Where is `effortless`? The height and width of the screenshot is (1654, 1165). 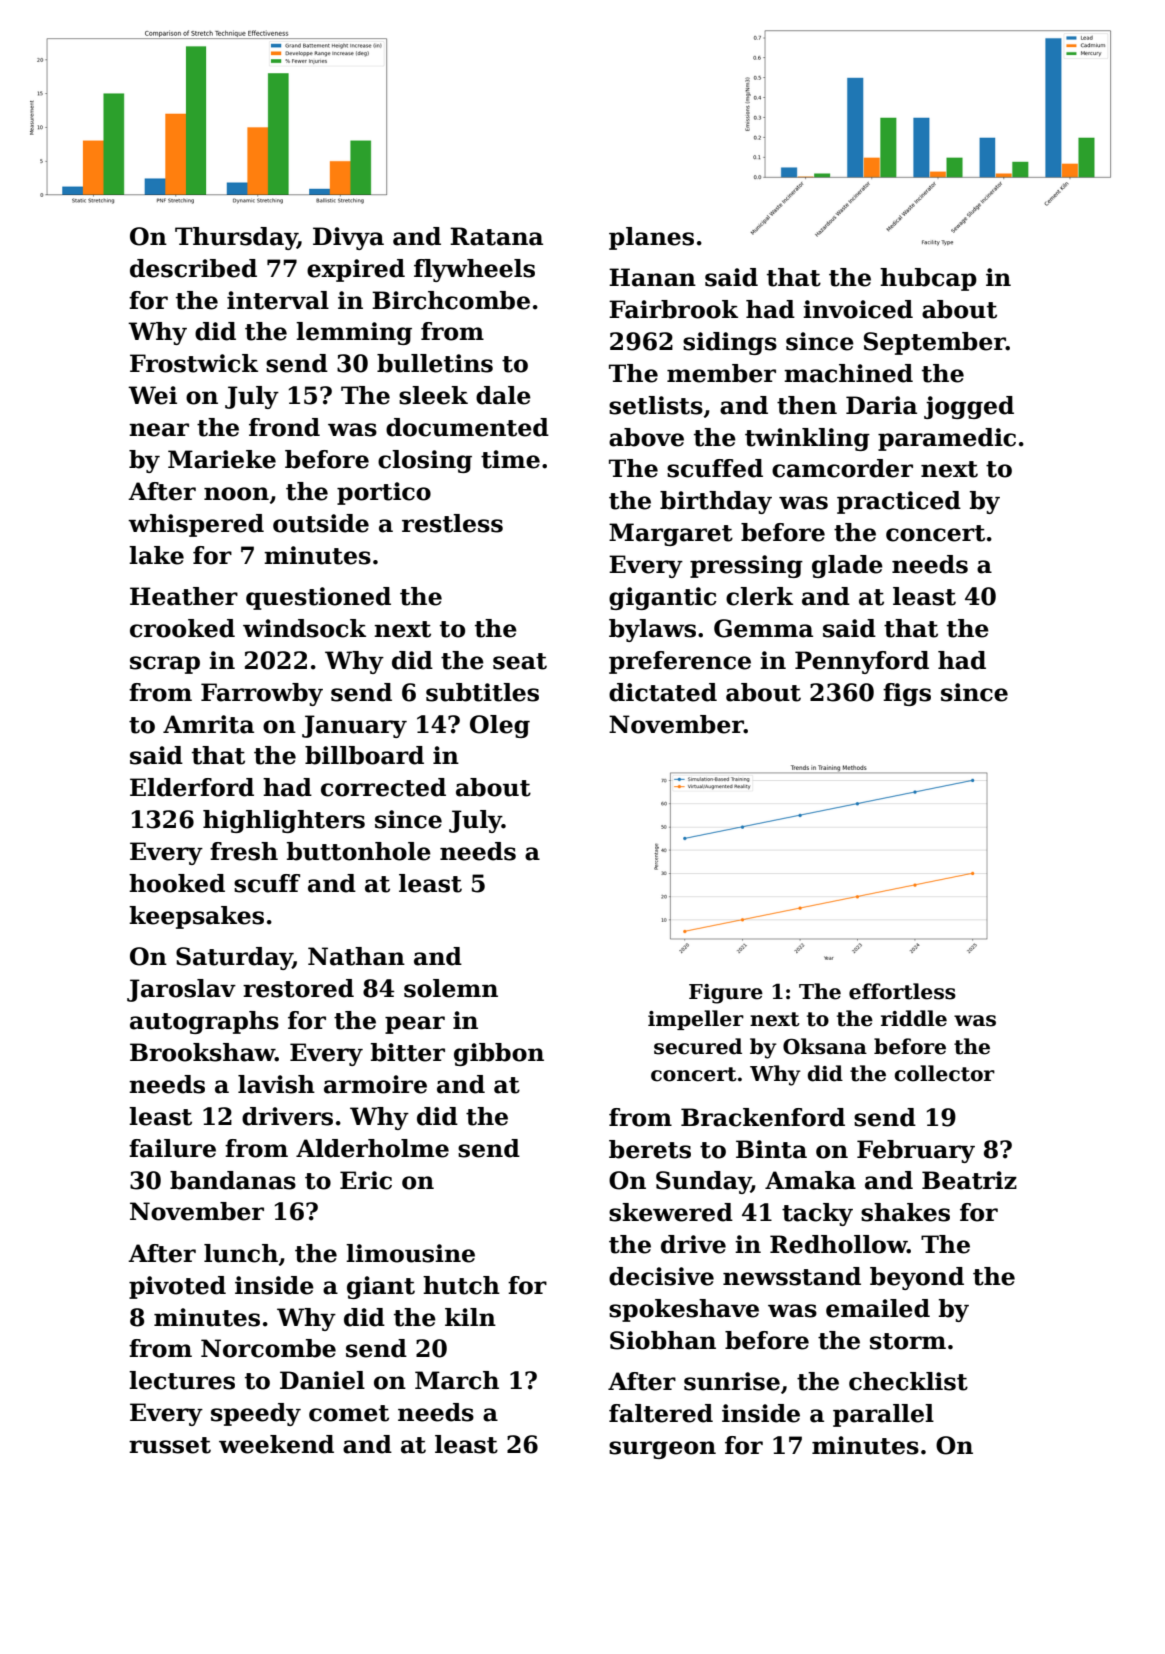 effortless is located at coordinates (902, 991).
